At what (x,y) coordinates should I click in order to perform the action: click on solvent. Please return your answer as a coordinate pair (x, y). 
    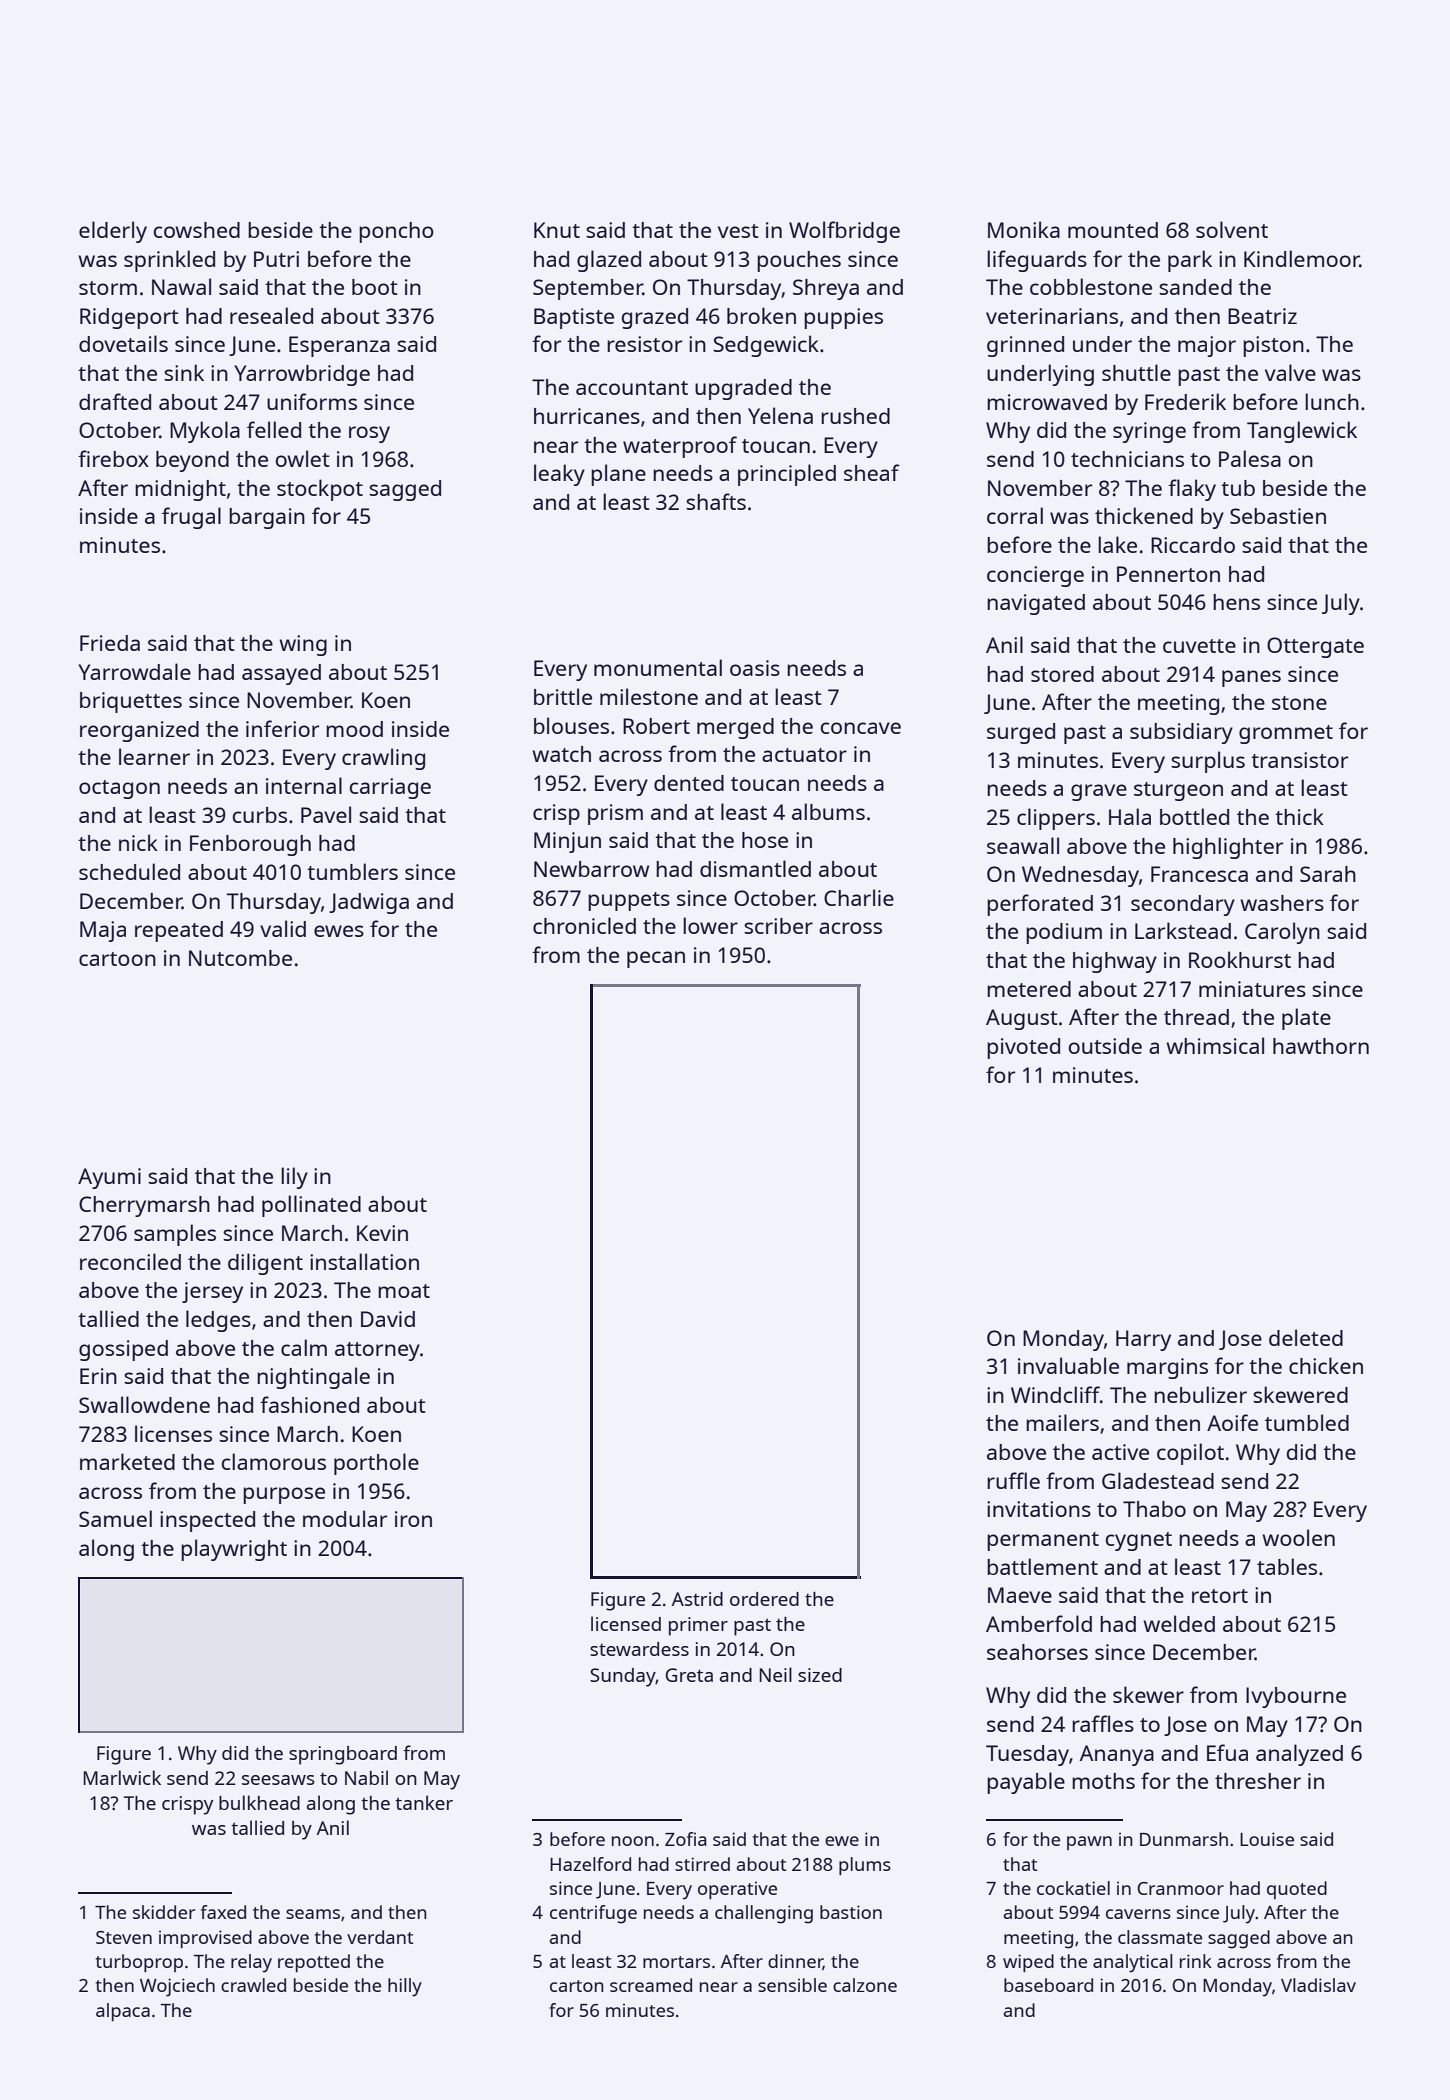
    Looking at the image, I should click on (1232, 229).
